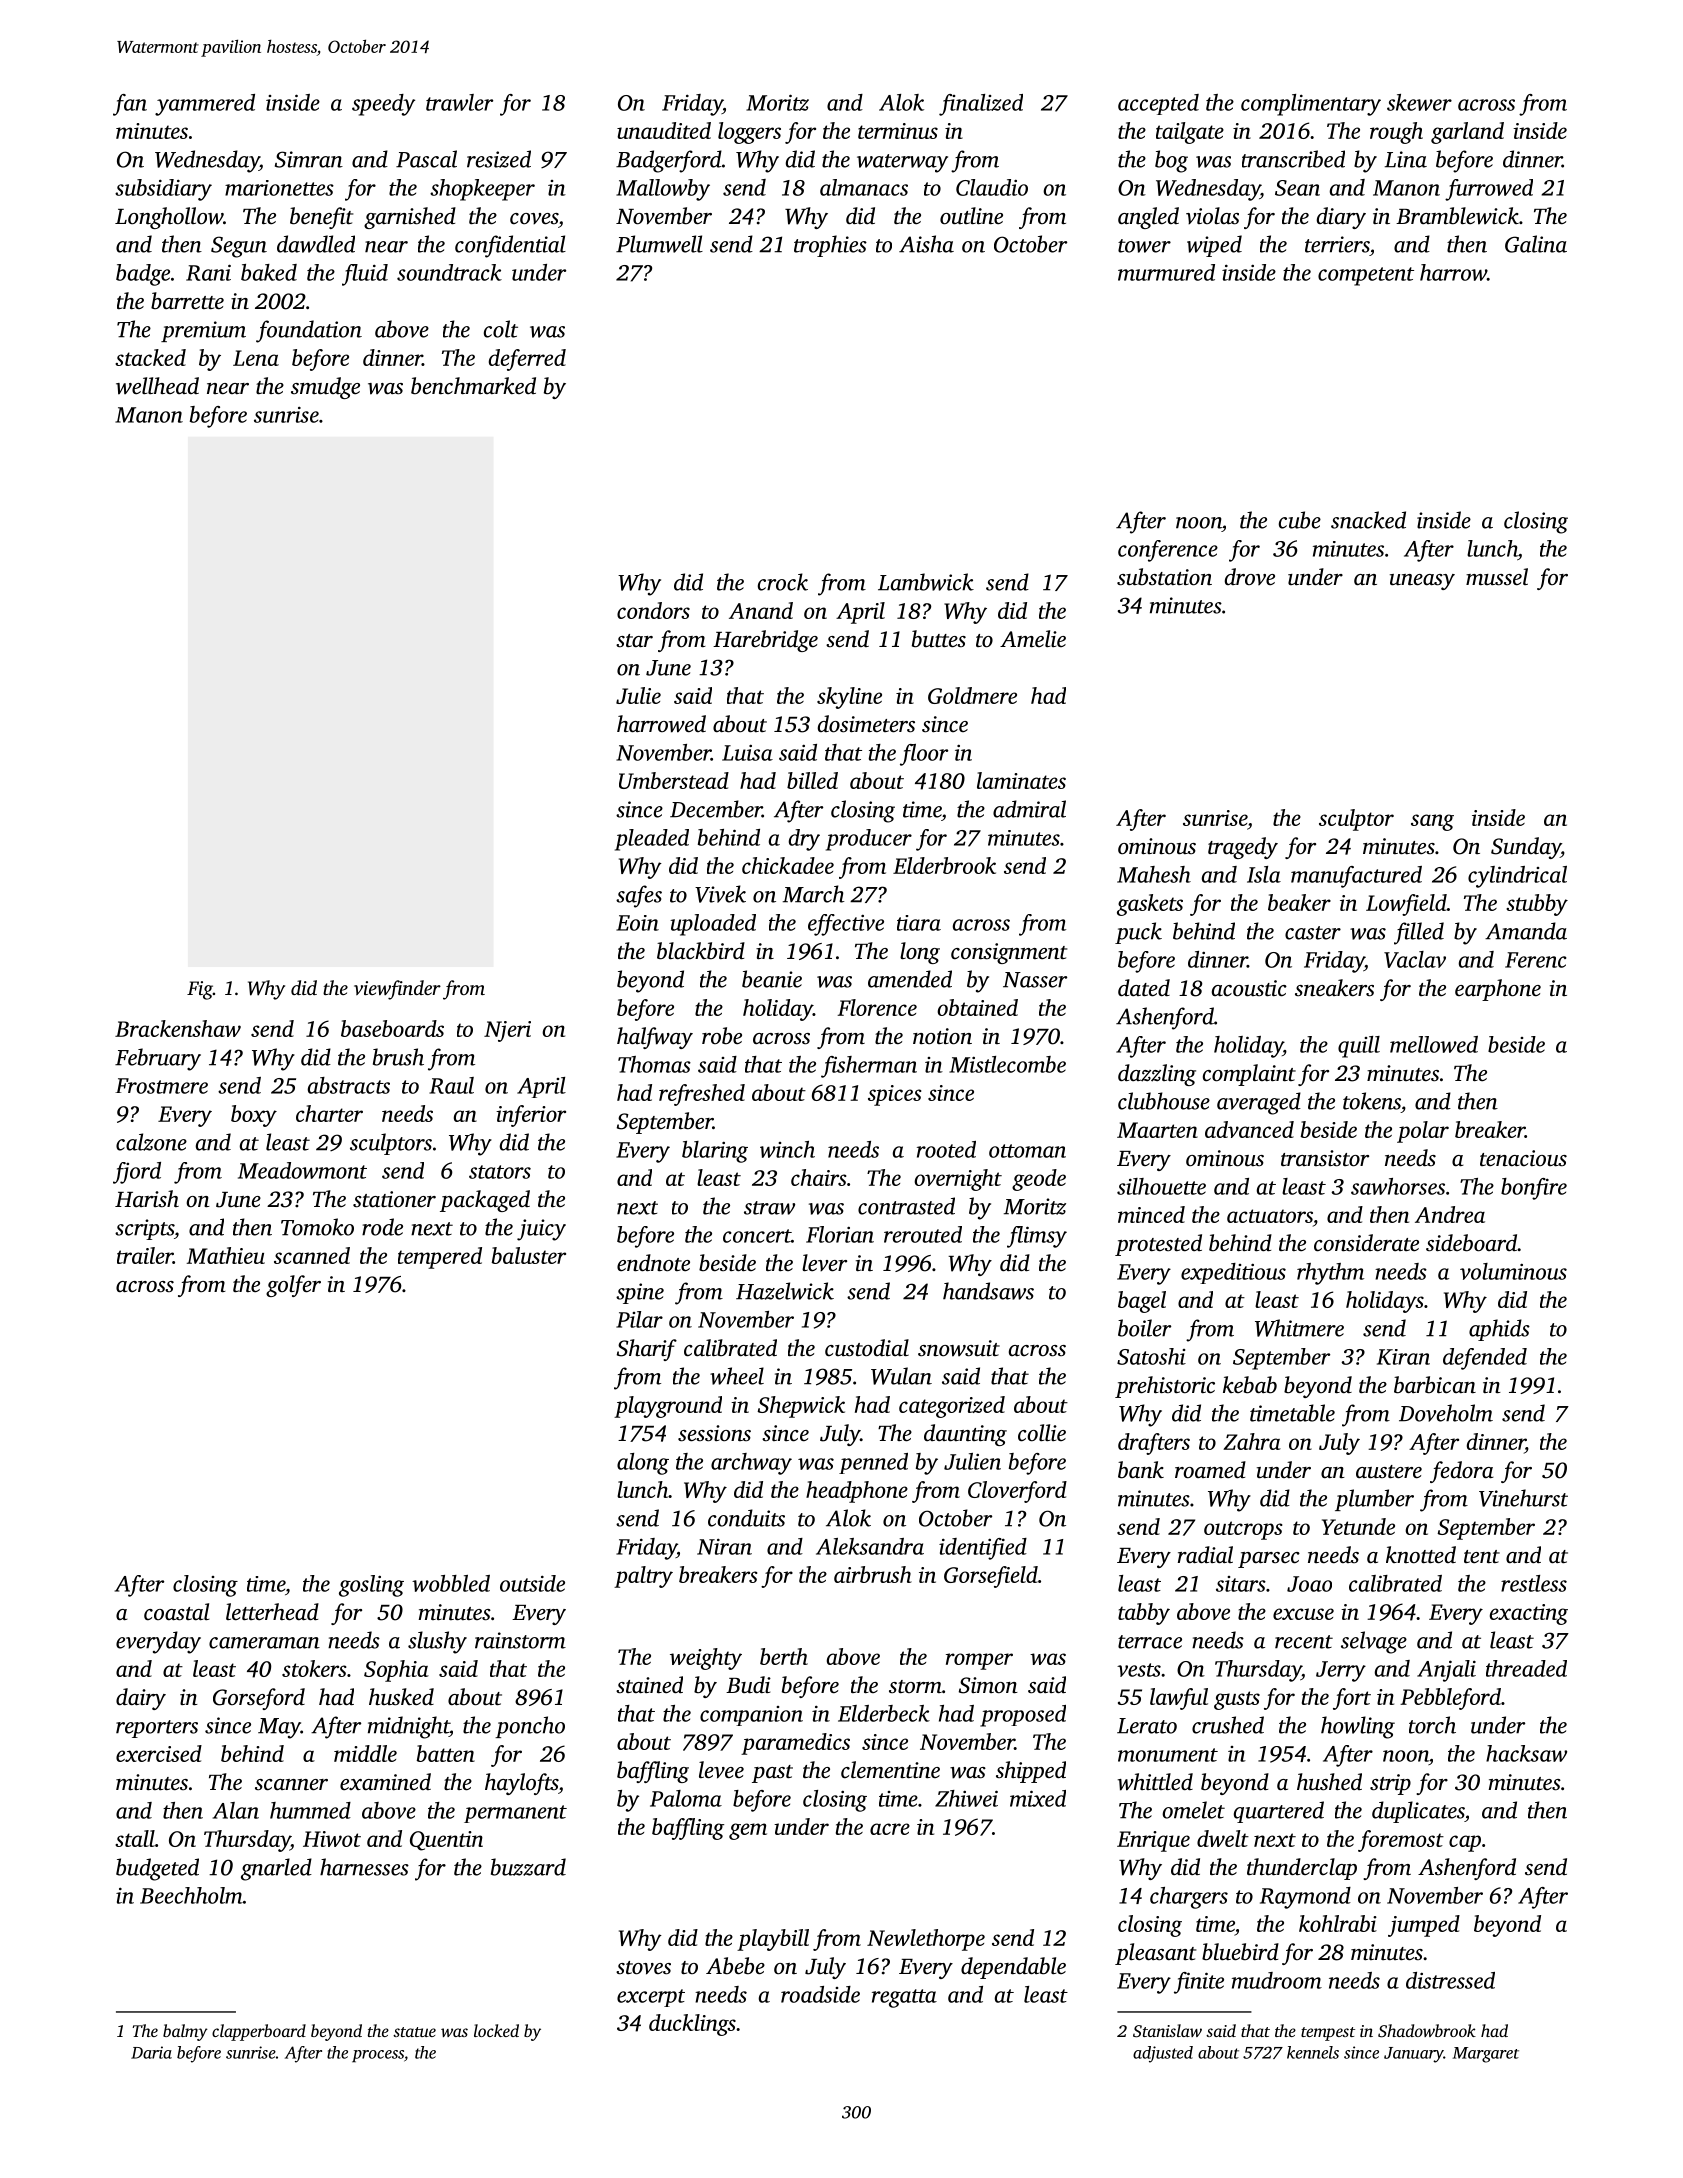 The image size is (1683, 2178). Describe the element at coordinates (820, 1994) in the document. I see `roadside` at that location.
